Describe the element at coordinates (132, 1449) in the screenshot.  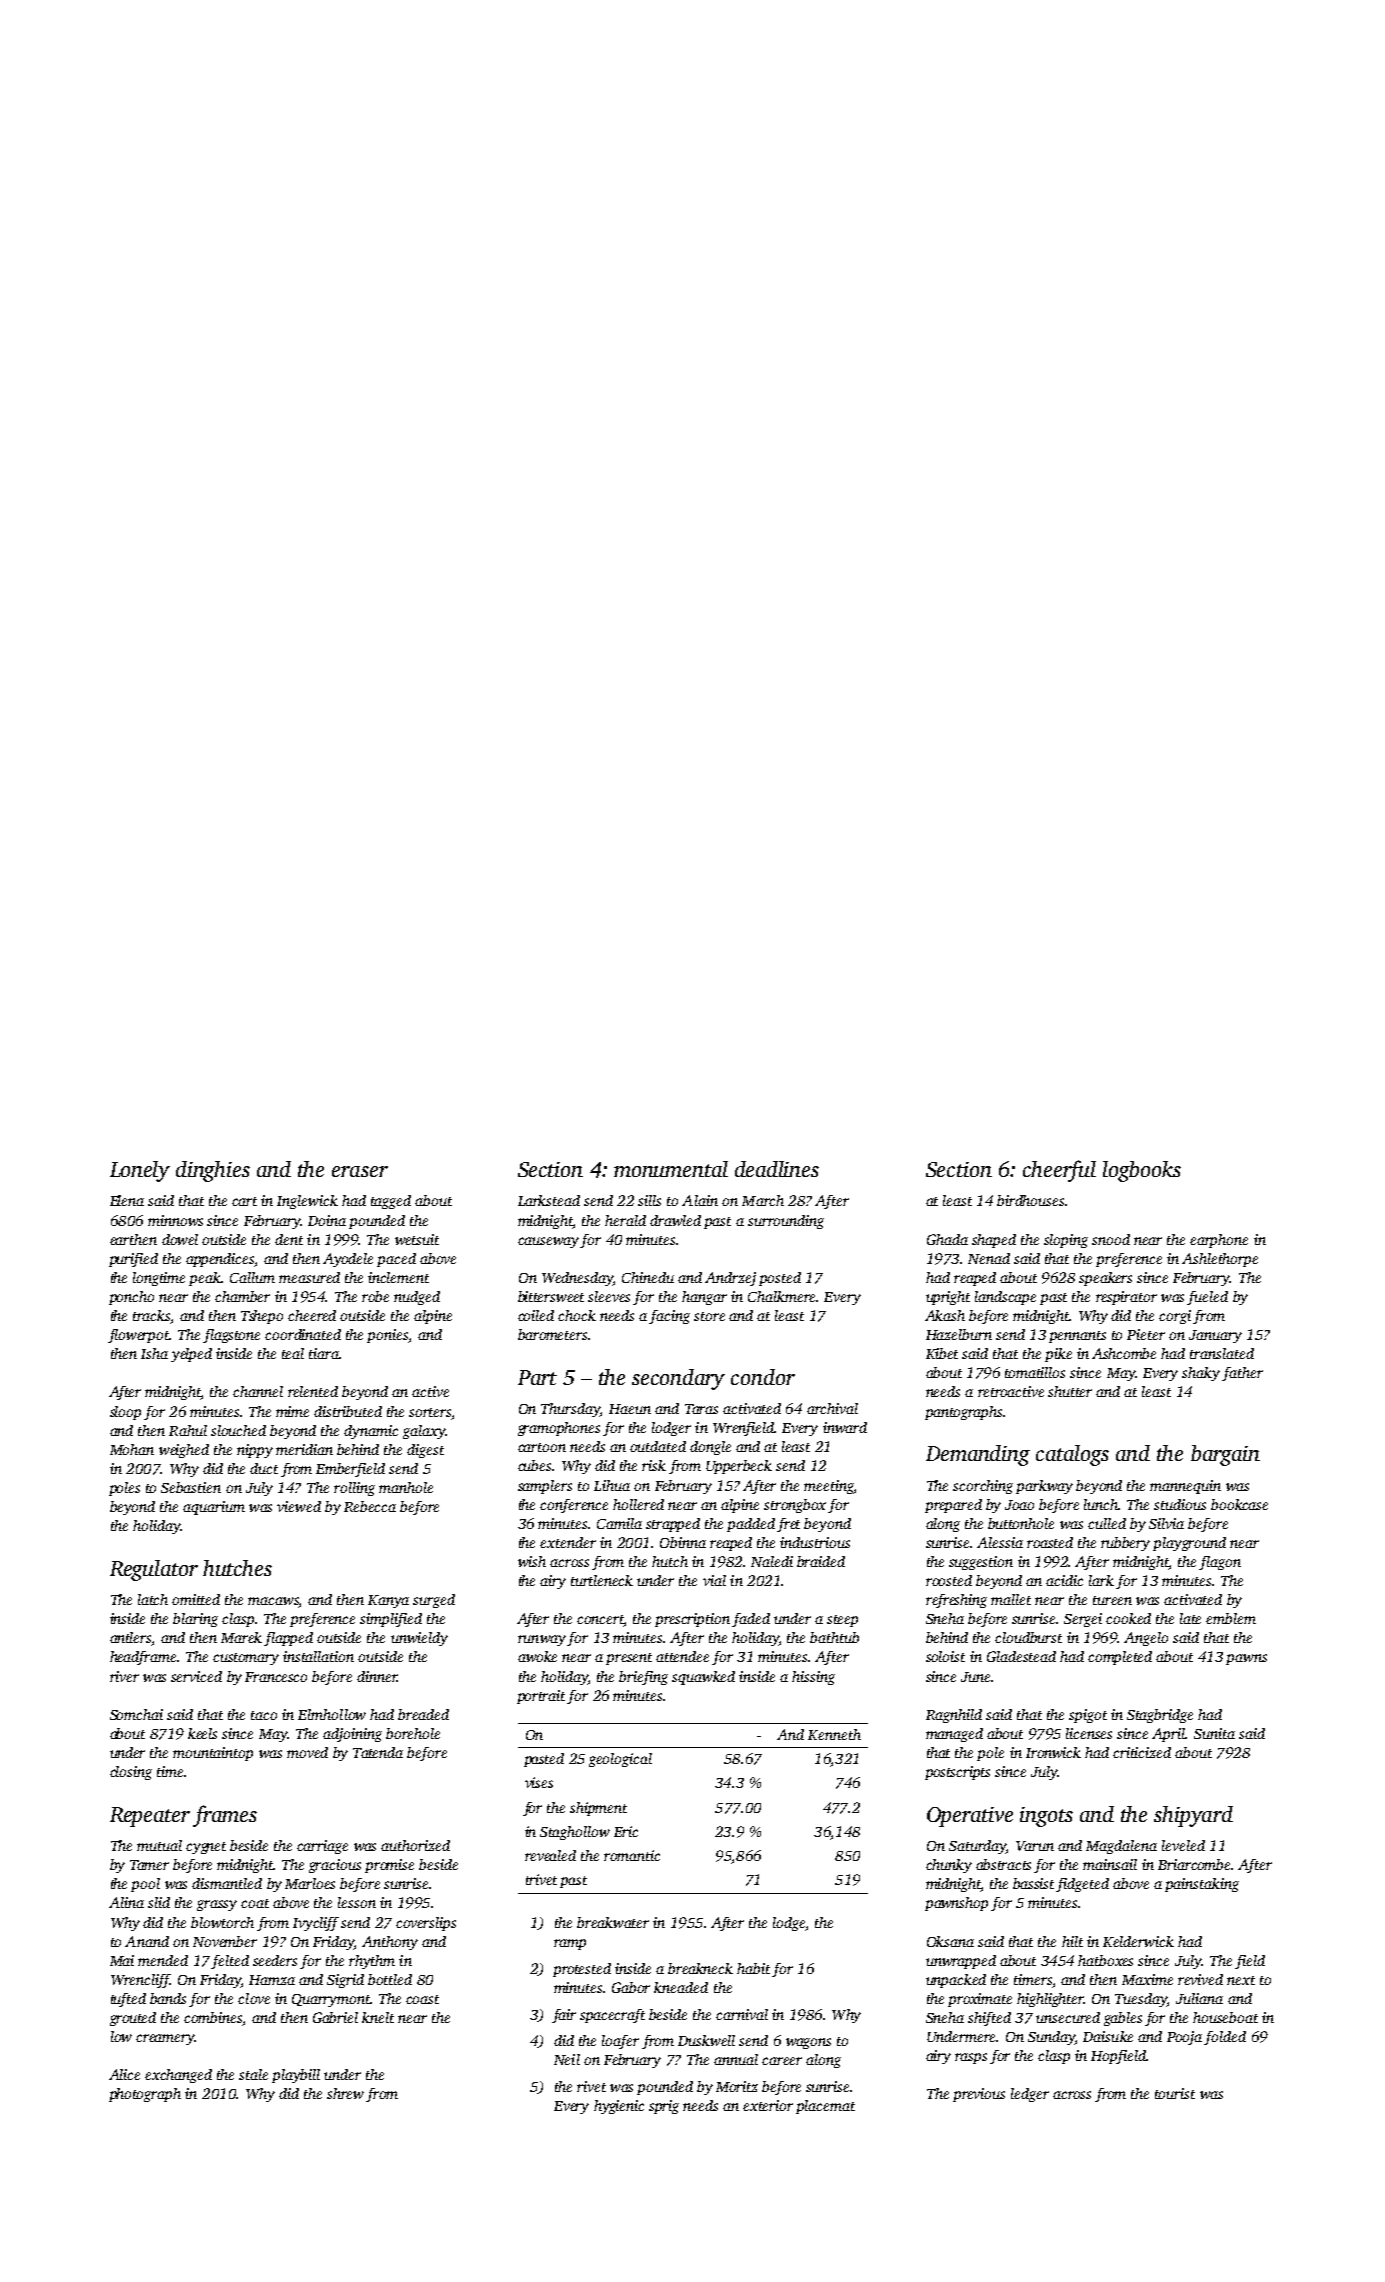
I see `Mohan` at that location.
